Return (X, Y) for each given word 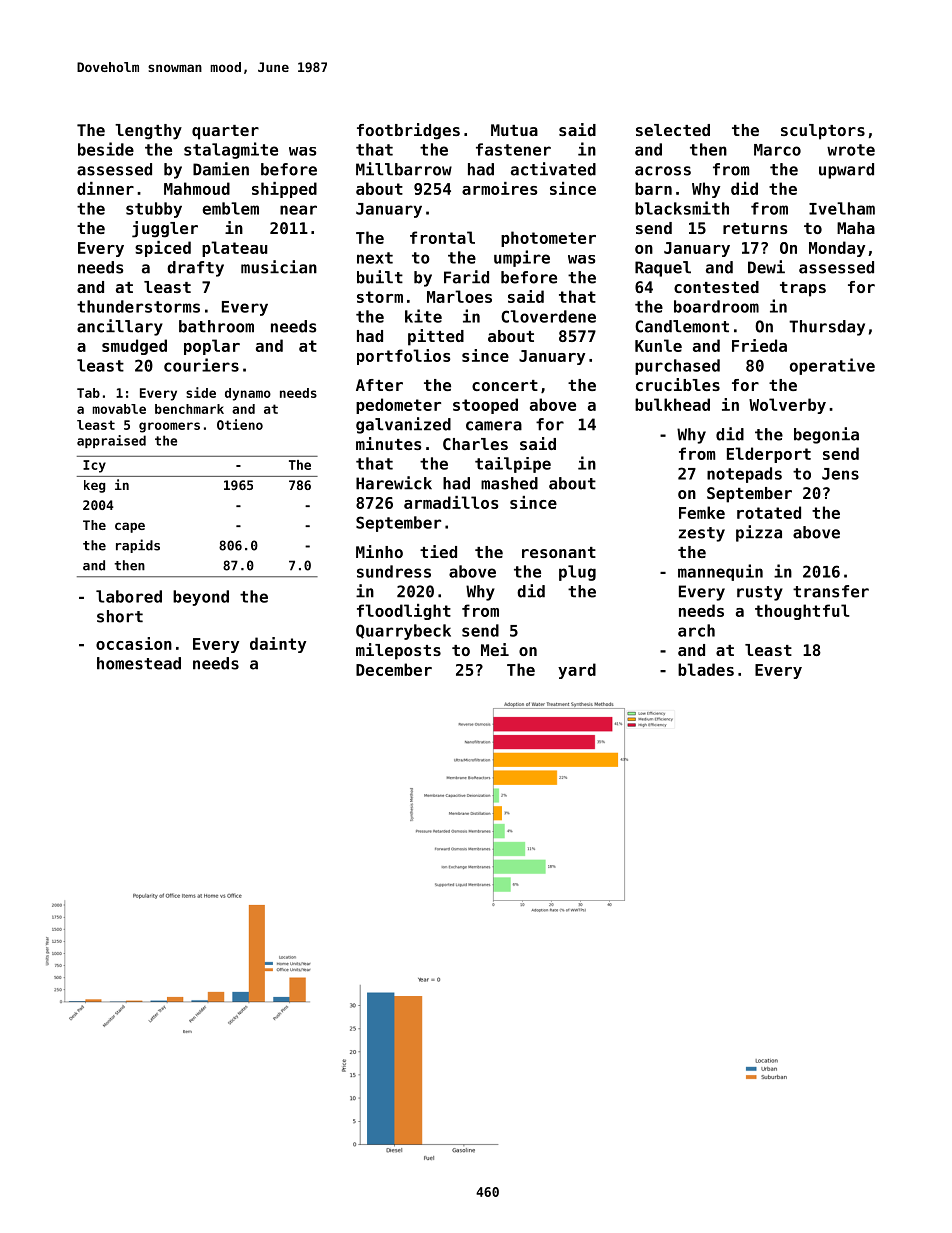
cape (130, 527)
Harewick (394, 483)
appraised (111, 441)
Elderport (769, 455)
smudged (134, 347)
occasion (134, 643)
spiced (163, 249)
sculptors (823, 132)
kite (423, 316)
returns (755, 228)
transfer (831, 591)
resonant (559, 552)
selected (673, 130)
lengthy (148, 132)
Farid (466, 277)
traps (803, 289)
